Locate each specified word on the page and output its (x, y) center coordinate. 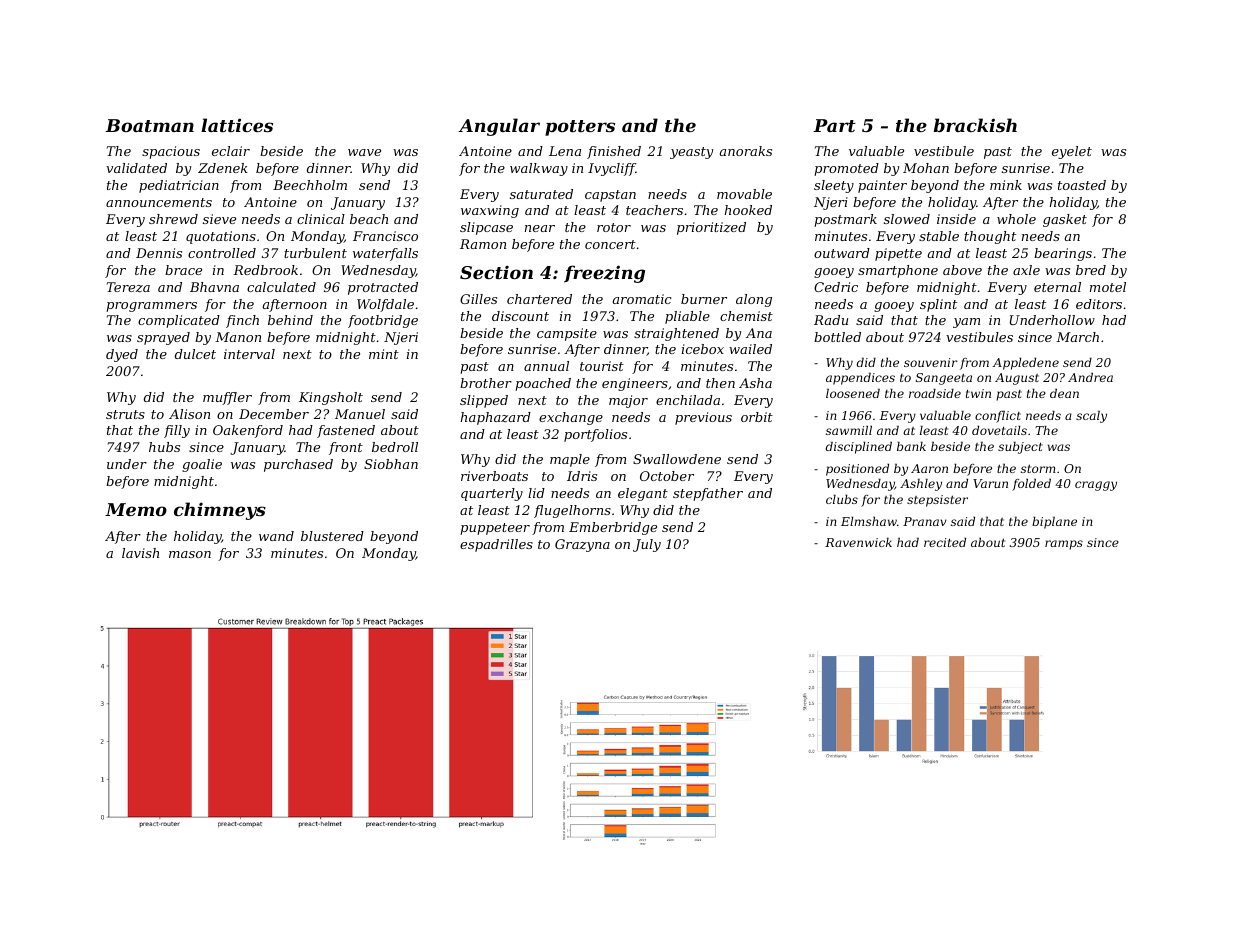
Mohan (926, 168)
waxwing (490, 211)
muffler (227, 398)
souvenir (931, 362)
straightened (676, 334)
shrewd (173, 219)
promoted (846, 169)
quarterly (492, 494)
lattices (237, 125)
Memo (136, 509)
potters (580, 128)
